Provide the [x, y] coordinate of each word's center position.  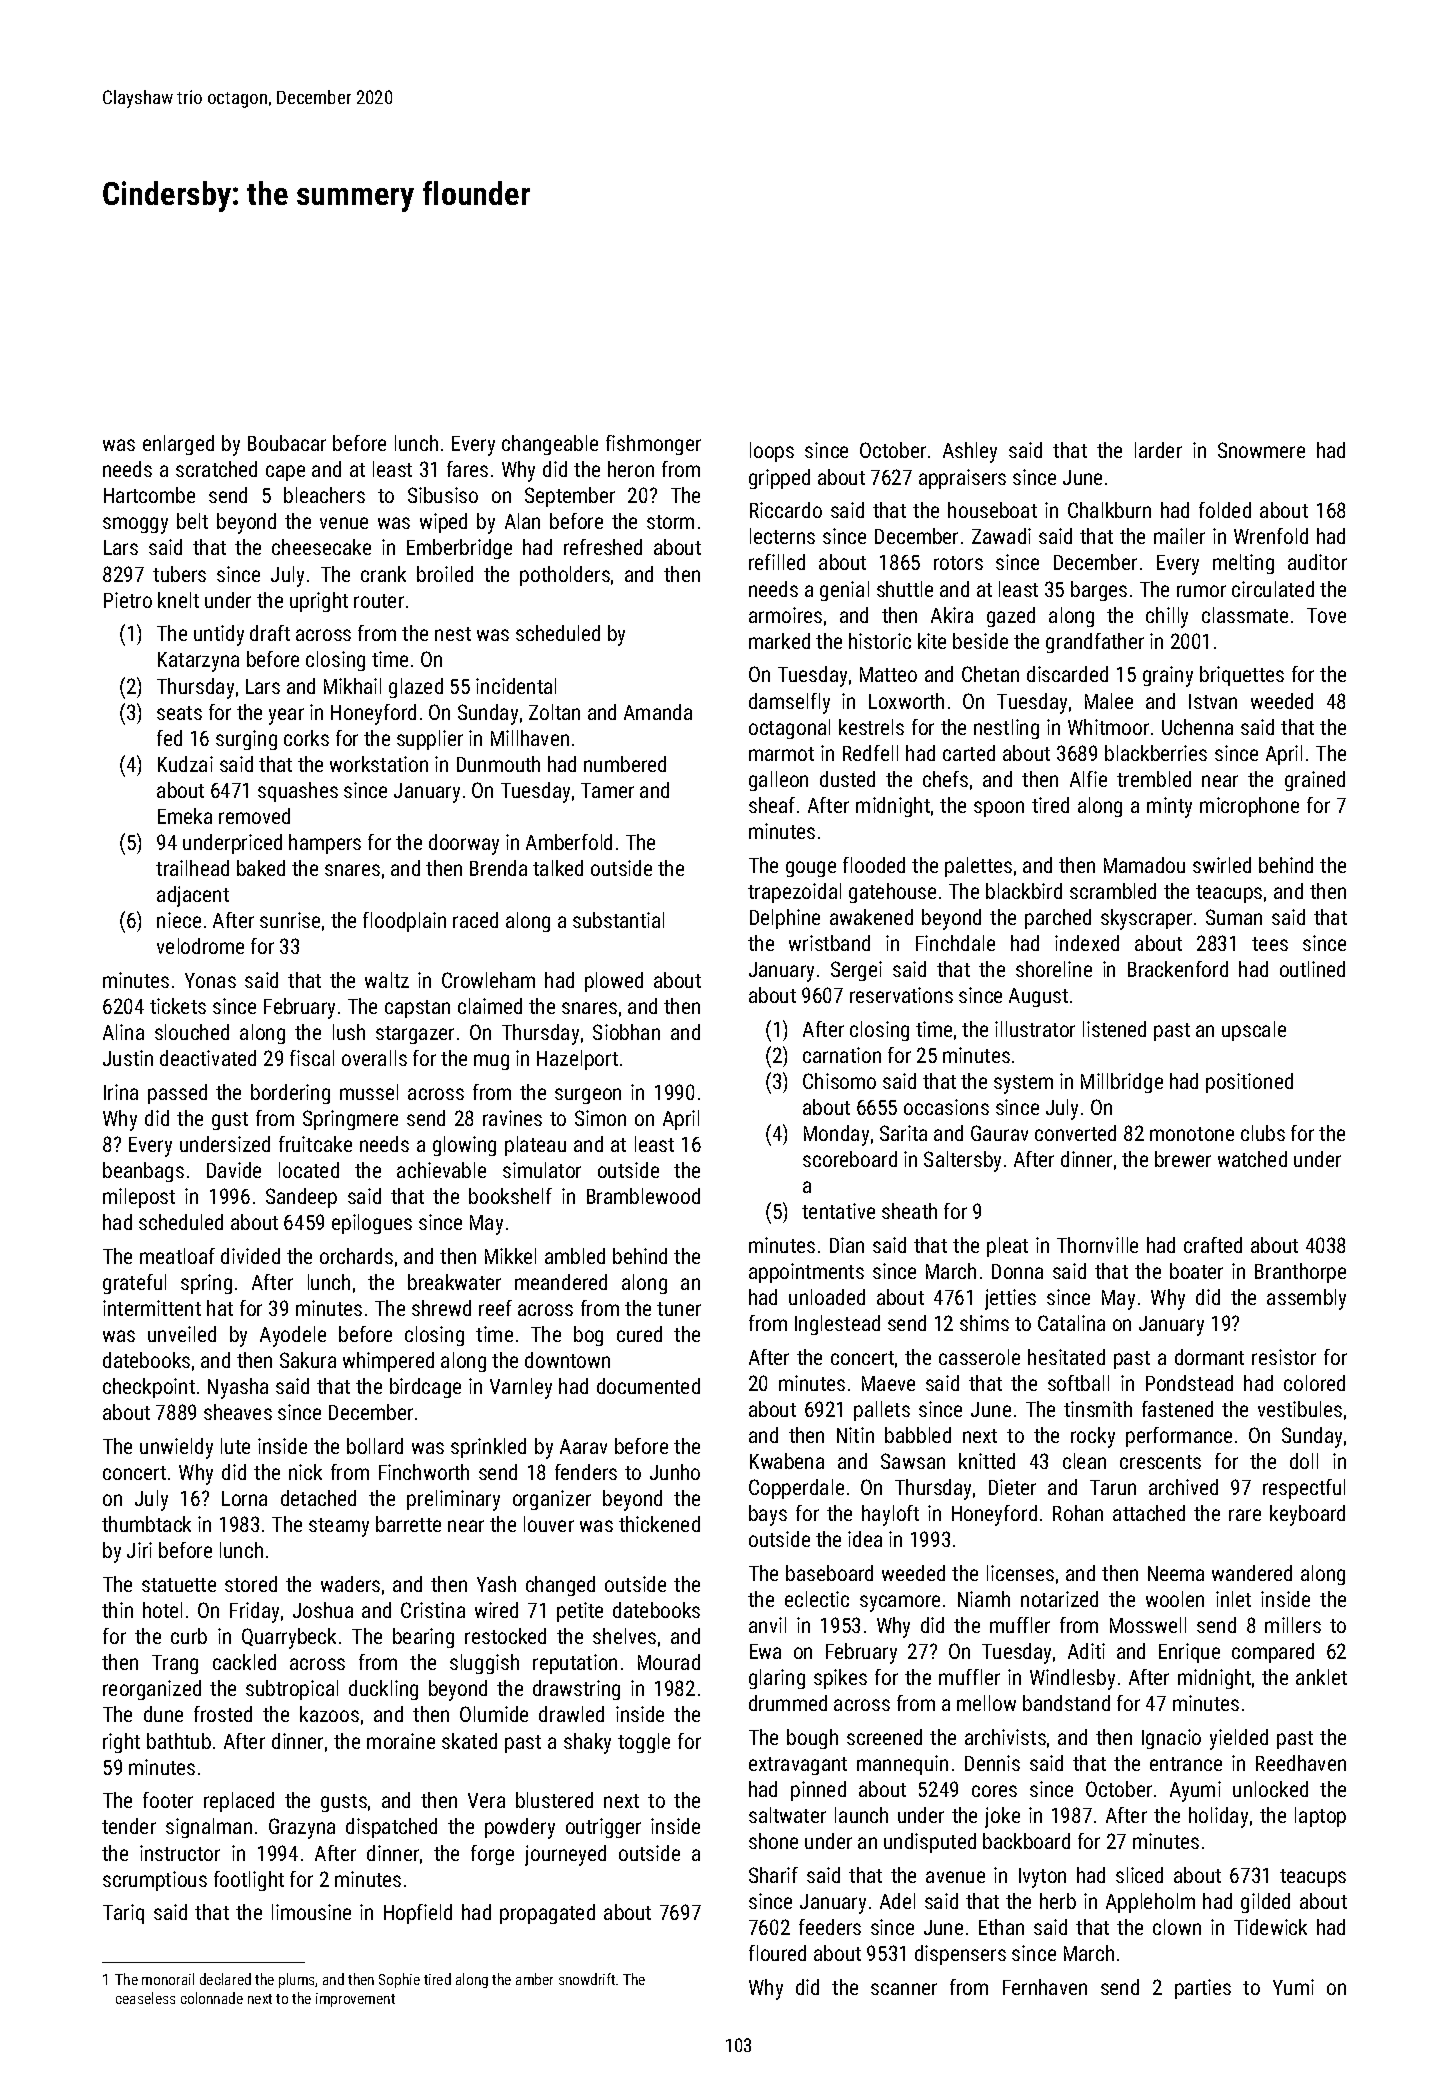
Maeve [888, 1383]
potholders [565, 576]
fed [169, 738]
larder [1158, 450]
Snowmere [1261, 450]
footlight [249, 1881]
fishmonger [653, 445]
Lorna [244, 1498]
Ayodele [293, 1336]
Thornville [1097, 1245]
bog [588, 1336]
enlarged [178, 445]
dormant [1209, 1357]
